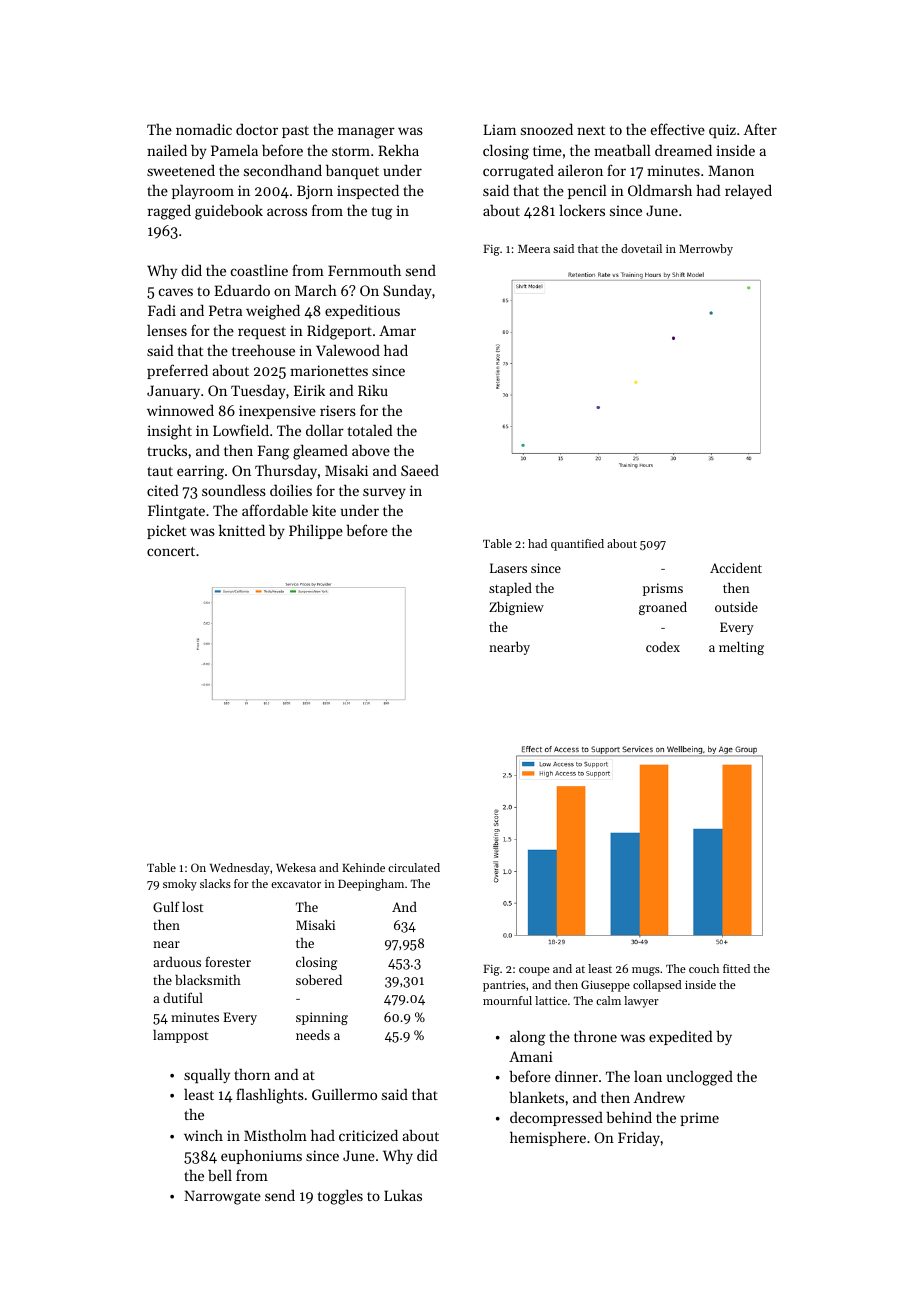 This page has height=1314, width=924. What do you see at coordinates (414, 867) in the page?
I see `circulated` at bounding box center [414, 867].
